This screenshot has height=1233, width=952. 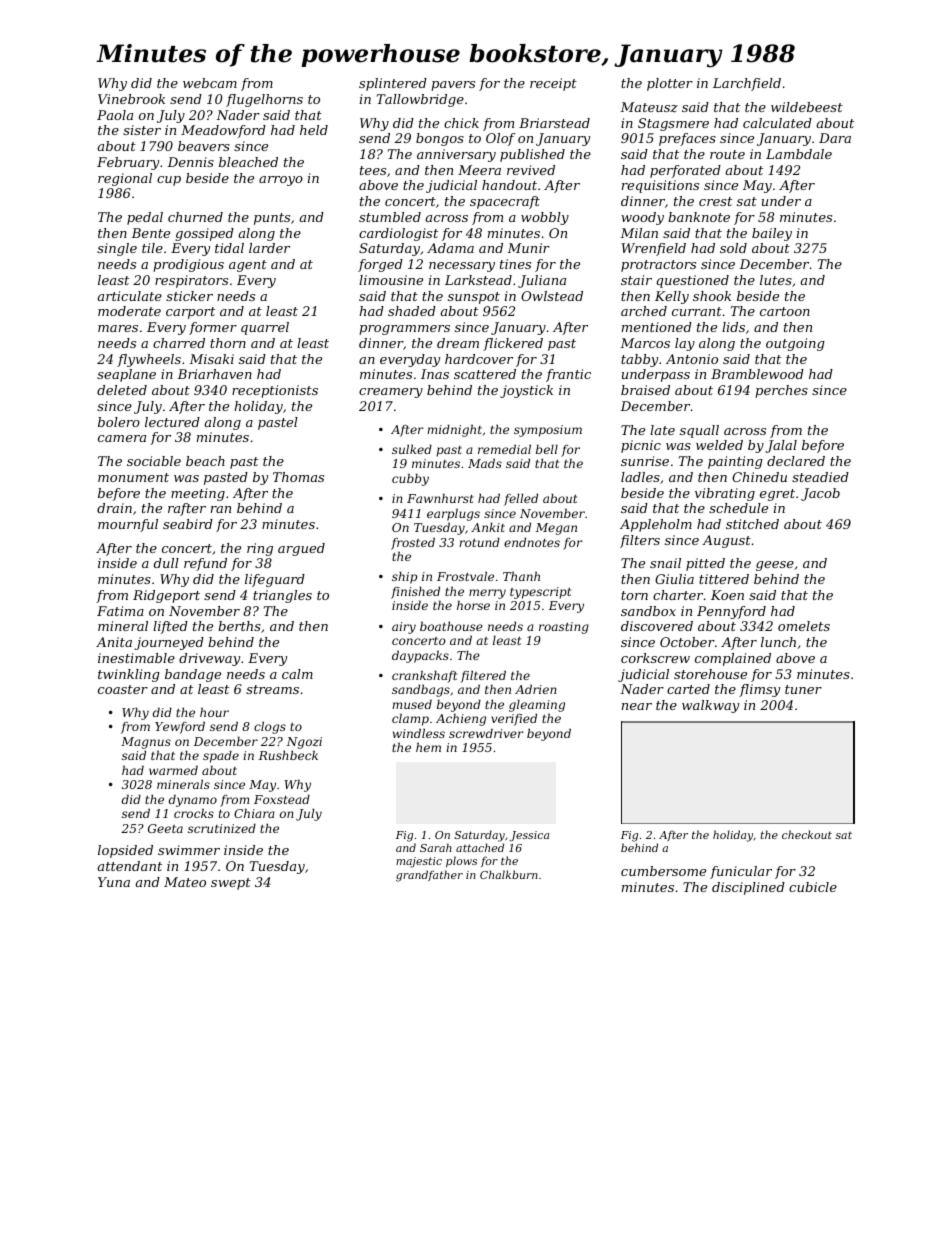 I want to click on splintered, so click(x=393, y=84).
